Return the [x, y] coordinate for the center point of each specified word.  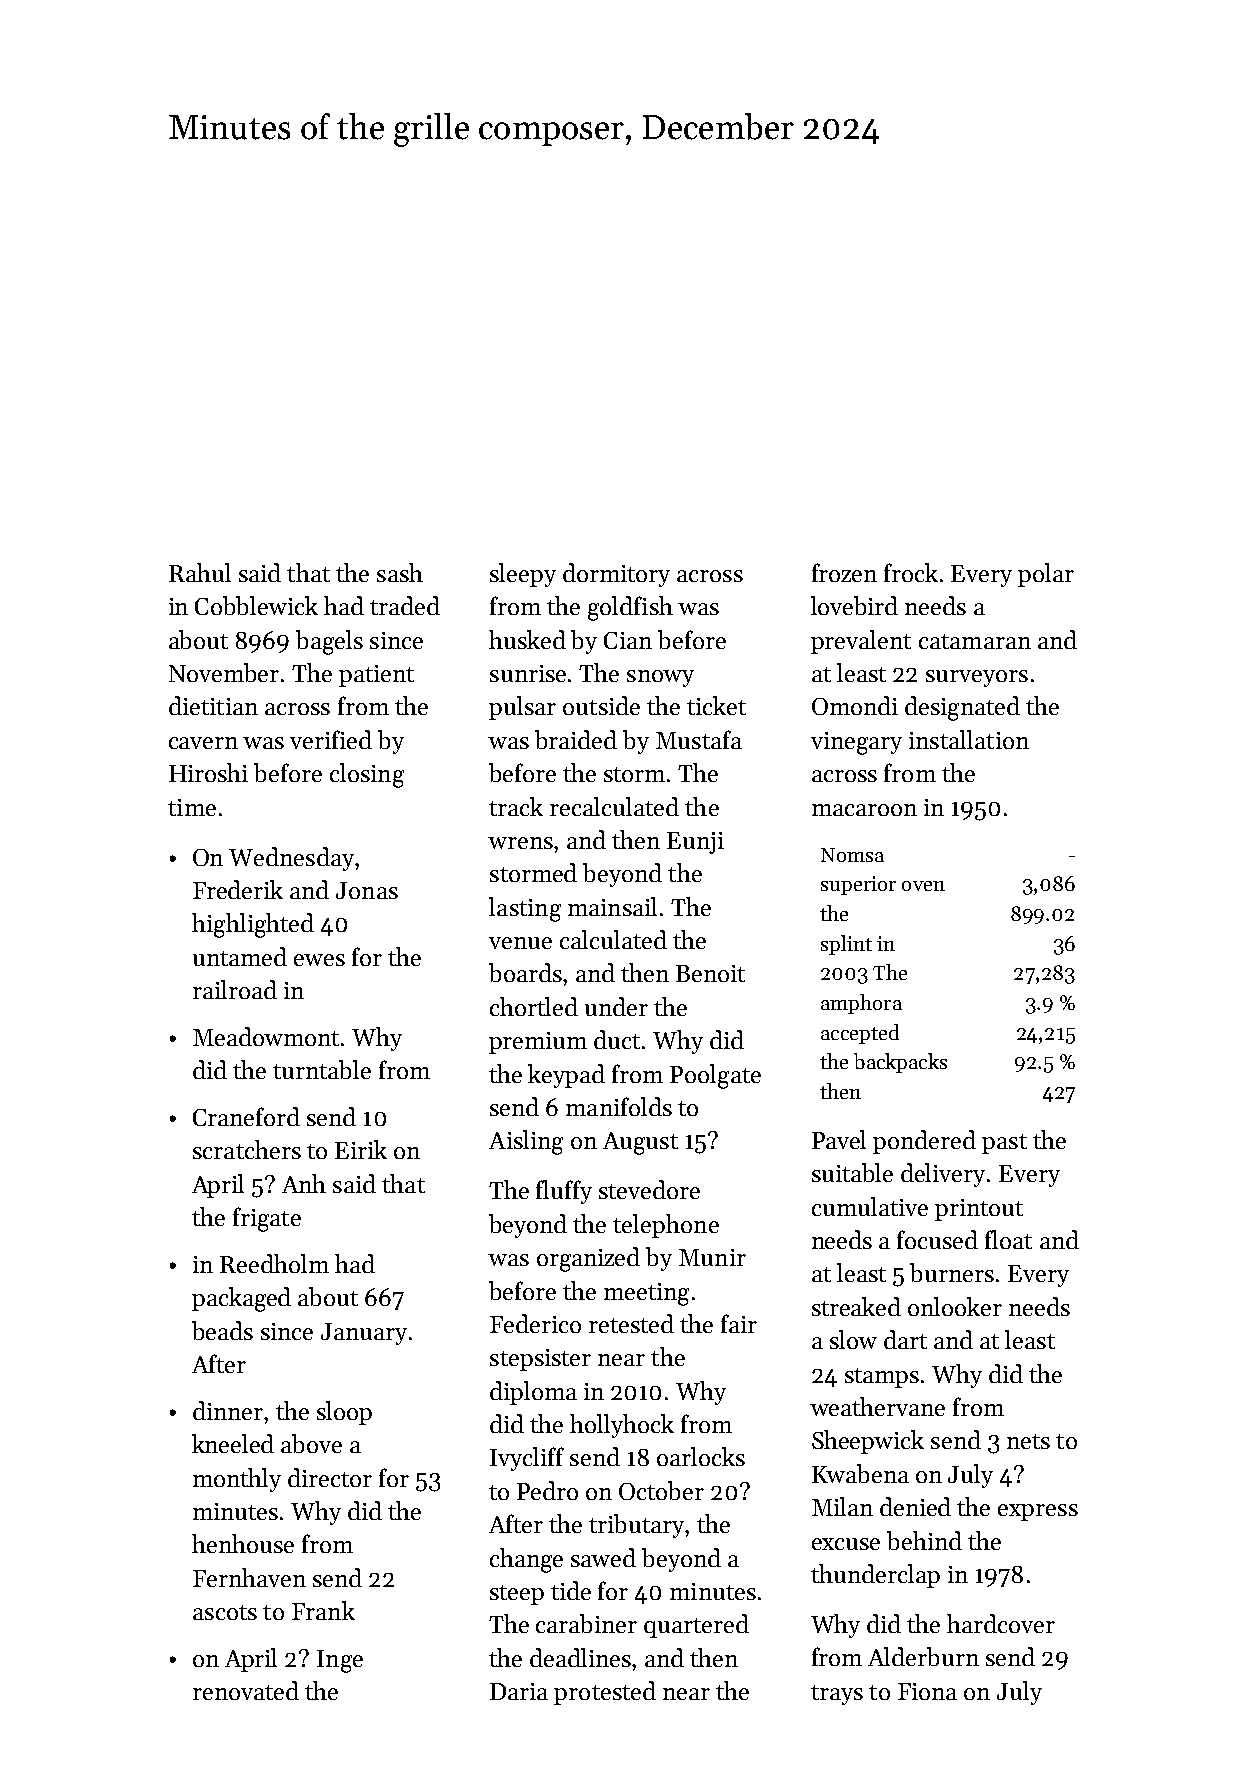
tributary [636, 1526]
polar [1046, 575]
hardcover [1001, 1623]
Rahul [200, 572]
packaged [241, 1299]
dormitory [616, 575]
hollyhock [622, 1426]
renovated [246, 1690]
